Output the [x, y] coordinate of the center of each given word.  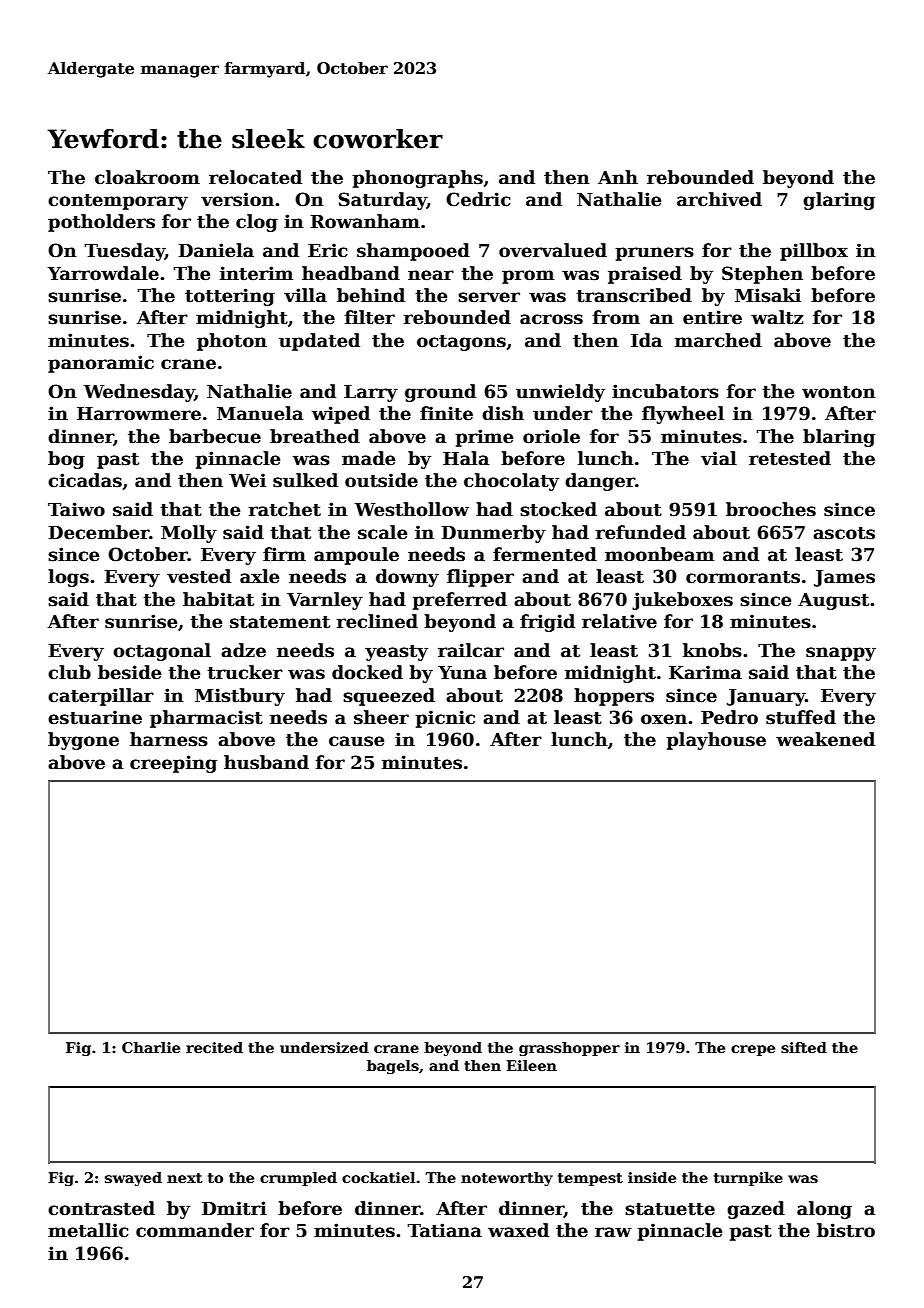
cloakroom [147, 177]
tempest [590, 1179]
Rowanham [365, 221]
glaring [839, 201]
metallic [88, 1230]
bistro [846, 1230]
